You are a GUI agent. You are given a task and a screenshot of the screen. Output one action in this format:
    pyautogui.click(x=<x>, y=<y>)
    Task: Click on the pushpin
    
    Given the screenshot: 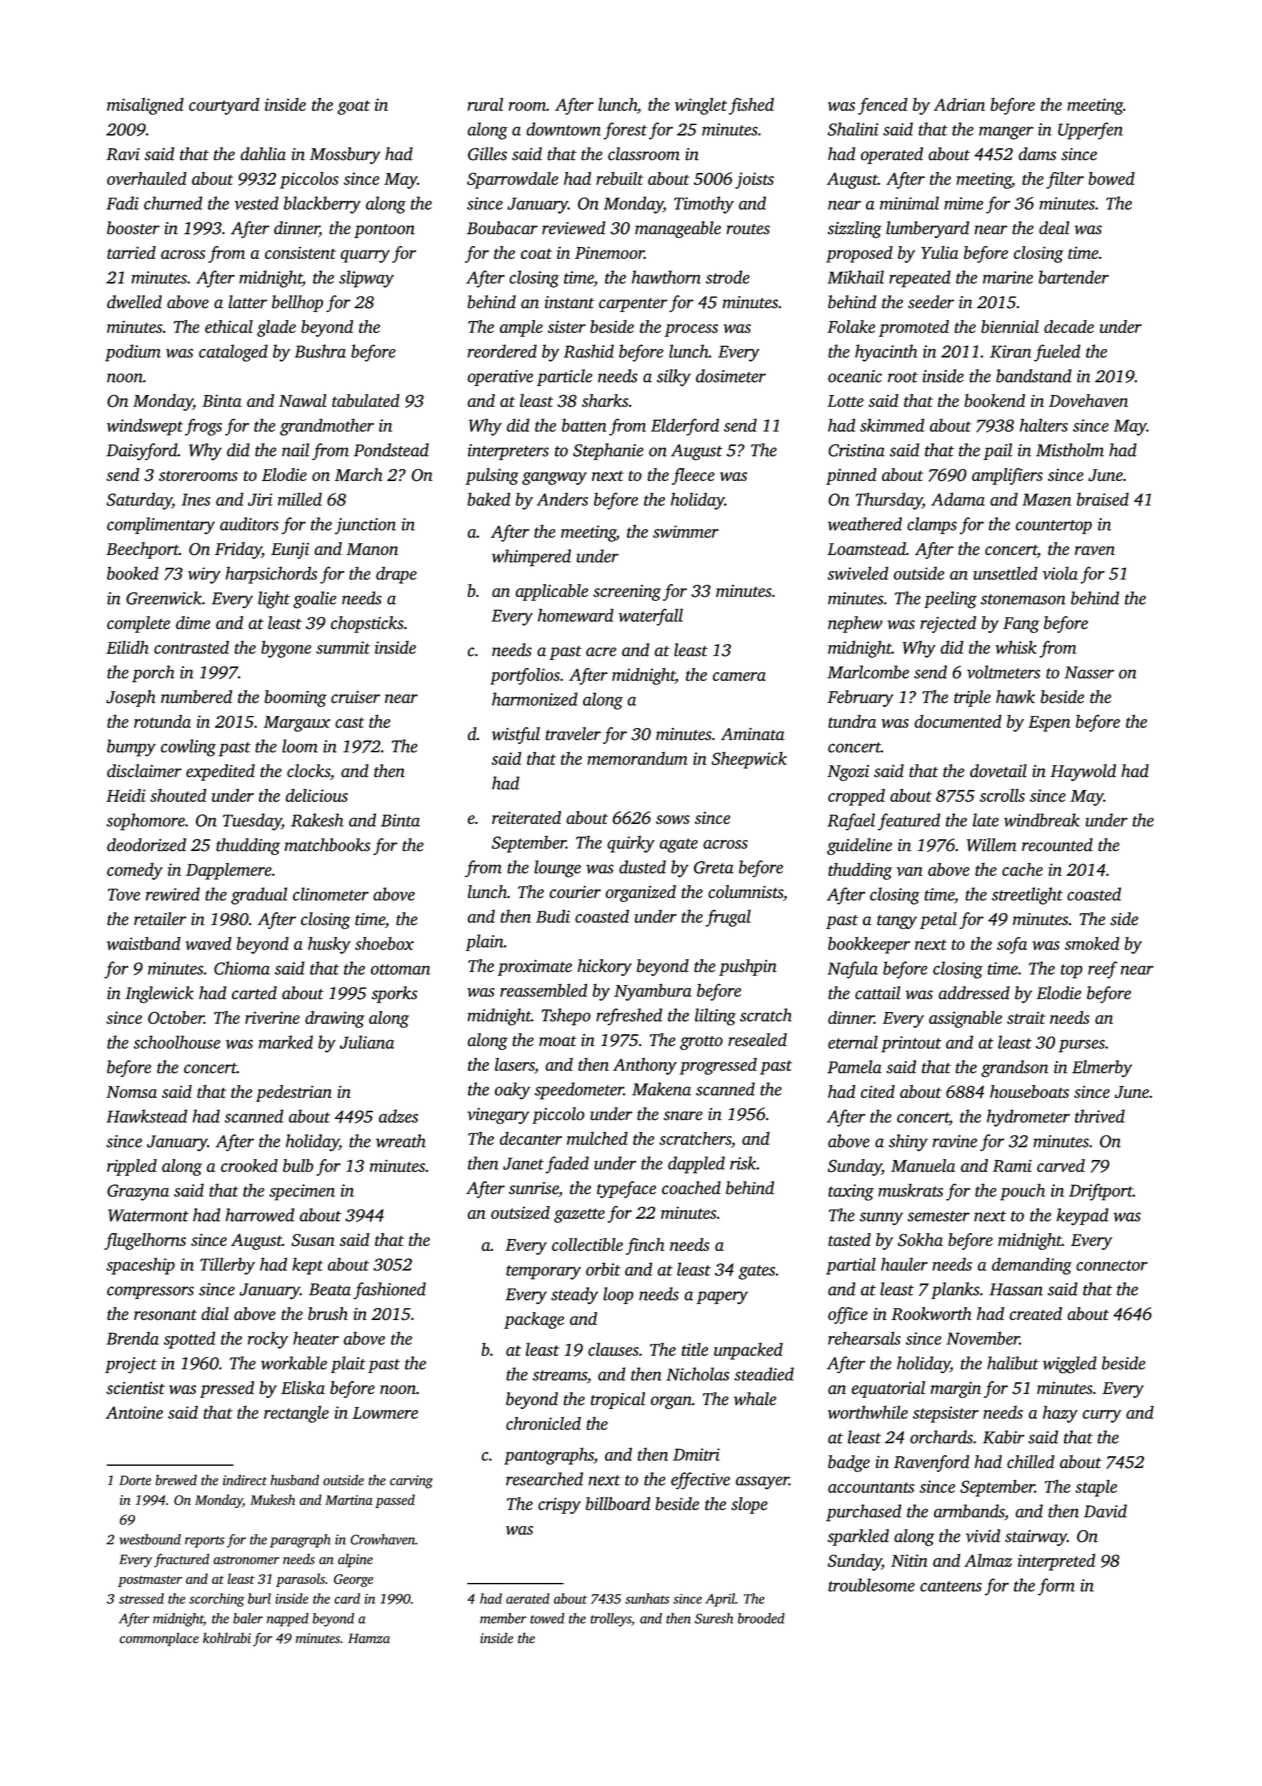 What is the action you would take?
    pyautogui.click(x=748, y=967)
